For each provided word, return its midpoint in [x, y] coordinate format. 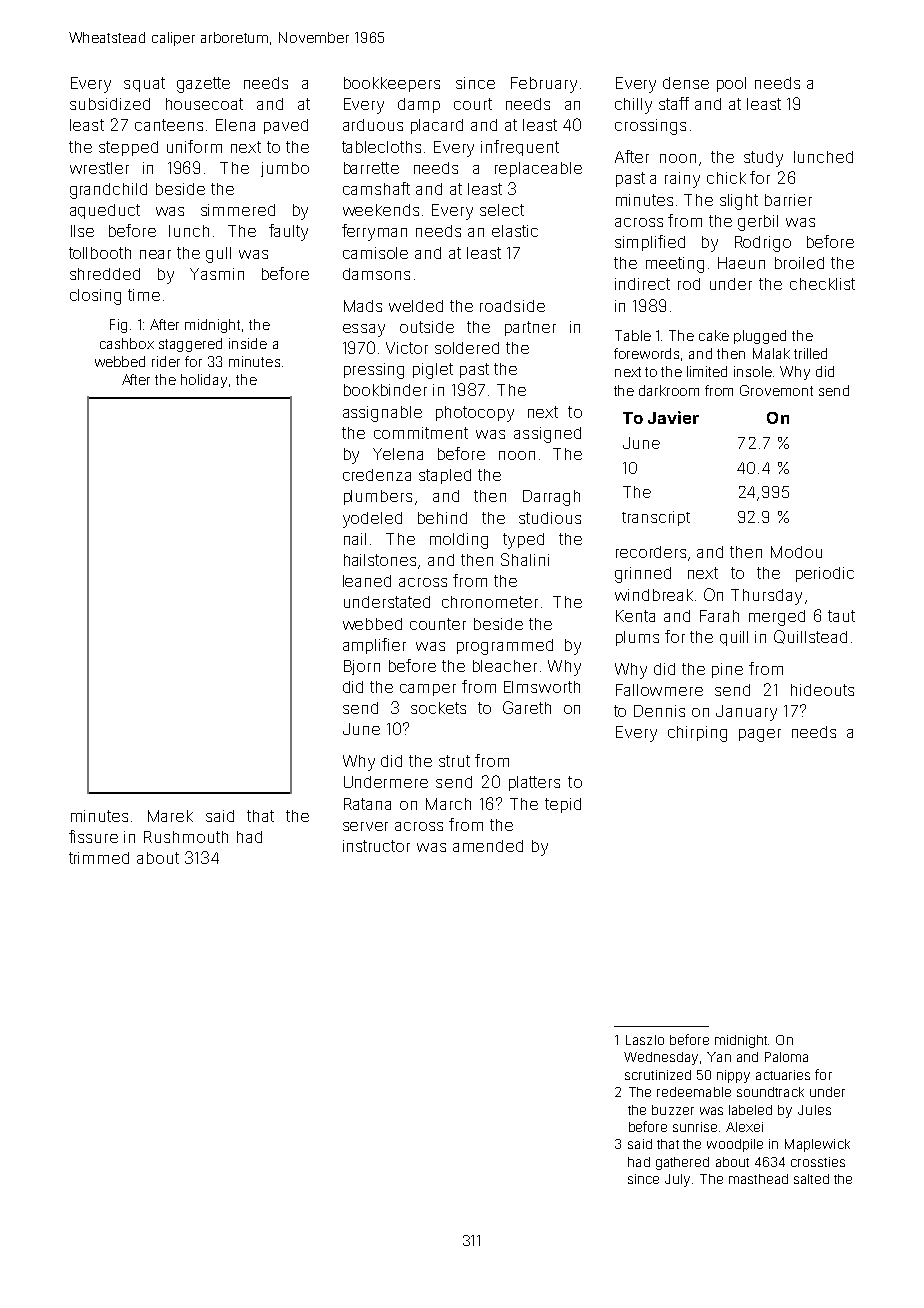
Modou [796, 552]
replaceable [538, 169]
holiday [204, 381]
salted [811, 1179]
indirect [642, 284]
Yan [719, 1057]
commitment [421, 433]
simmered [238, 210]
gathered [682, 1163]
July [677, 1180]
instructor [376, 846]
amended [488, 846]
